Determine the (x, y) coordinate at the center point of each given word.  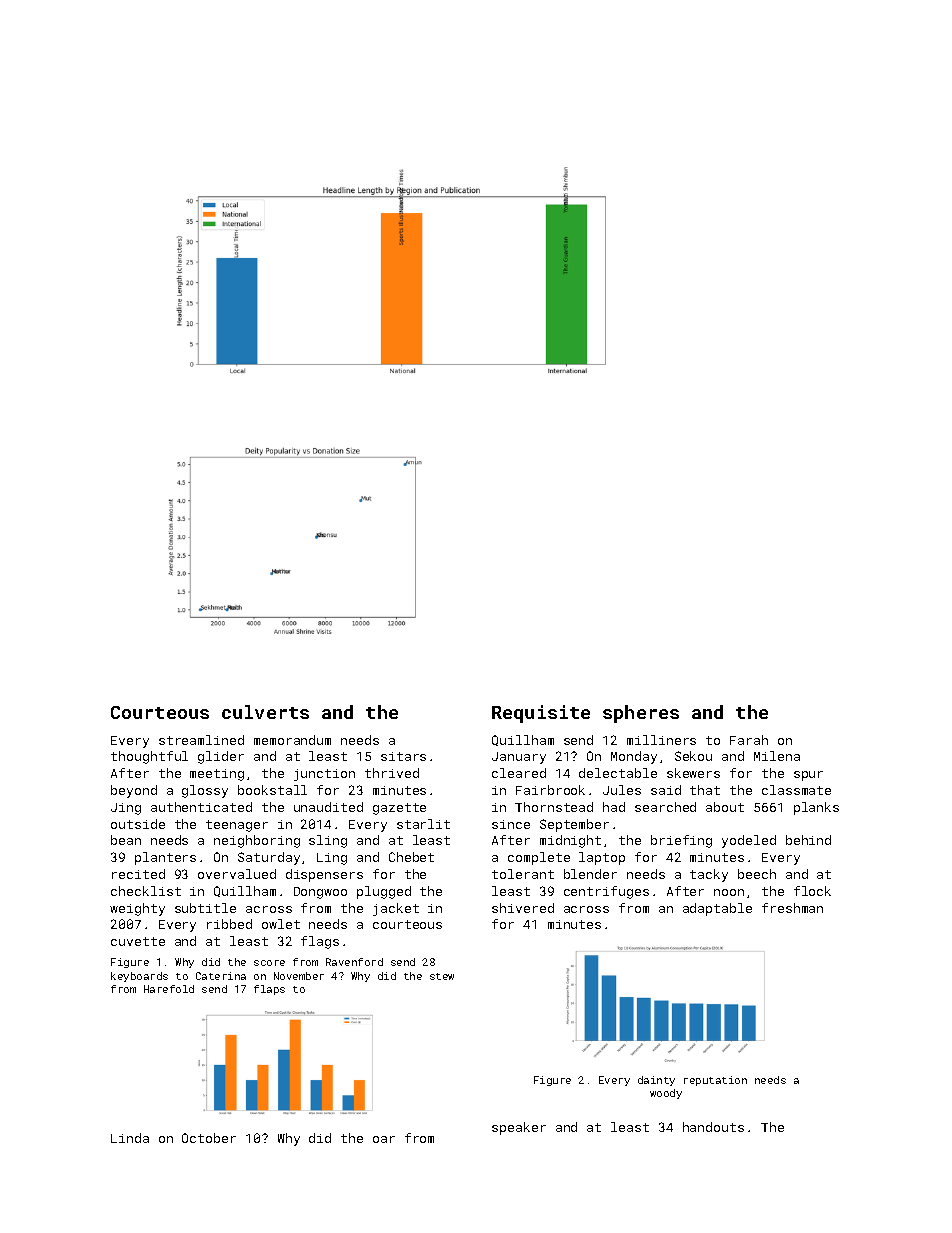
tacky (709, 875)
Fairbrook (550, 790)
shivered (523, 908)
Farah (749, 740)
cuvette (138, 941)
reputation (715, 1081)
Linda (130, 1138)
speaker (519, 1128)
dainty (656, 1081)
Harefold (169, 989)
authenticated (201, 807)
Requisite (541, 714)
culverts (265, 712)
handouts (713, 1127)
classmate (796, 790)
